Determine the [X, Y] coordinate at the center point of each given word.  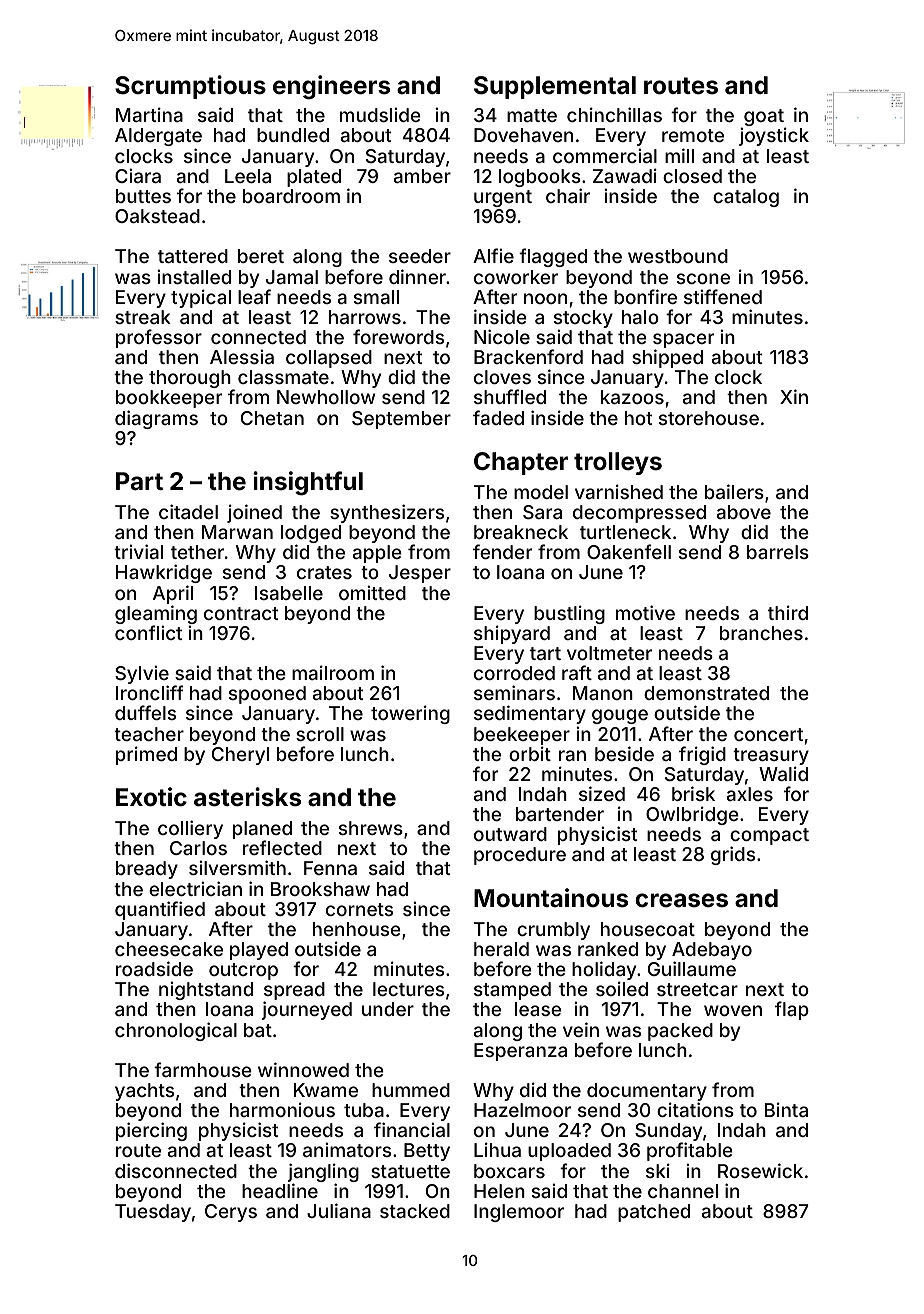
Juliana [339, 1210]
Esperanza [520, 1052]
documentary [647, 1092]
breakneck [521, 532]
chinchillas [614, 114]
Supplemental [555, 87]
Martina [149, 114]
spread [294, 992]
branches [761, 633]
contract [241, 613]
